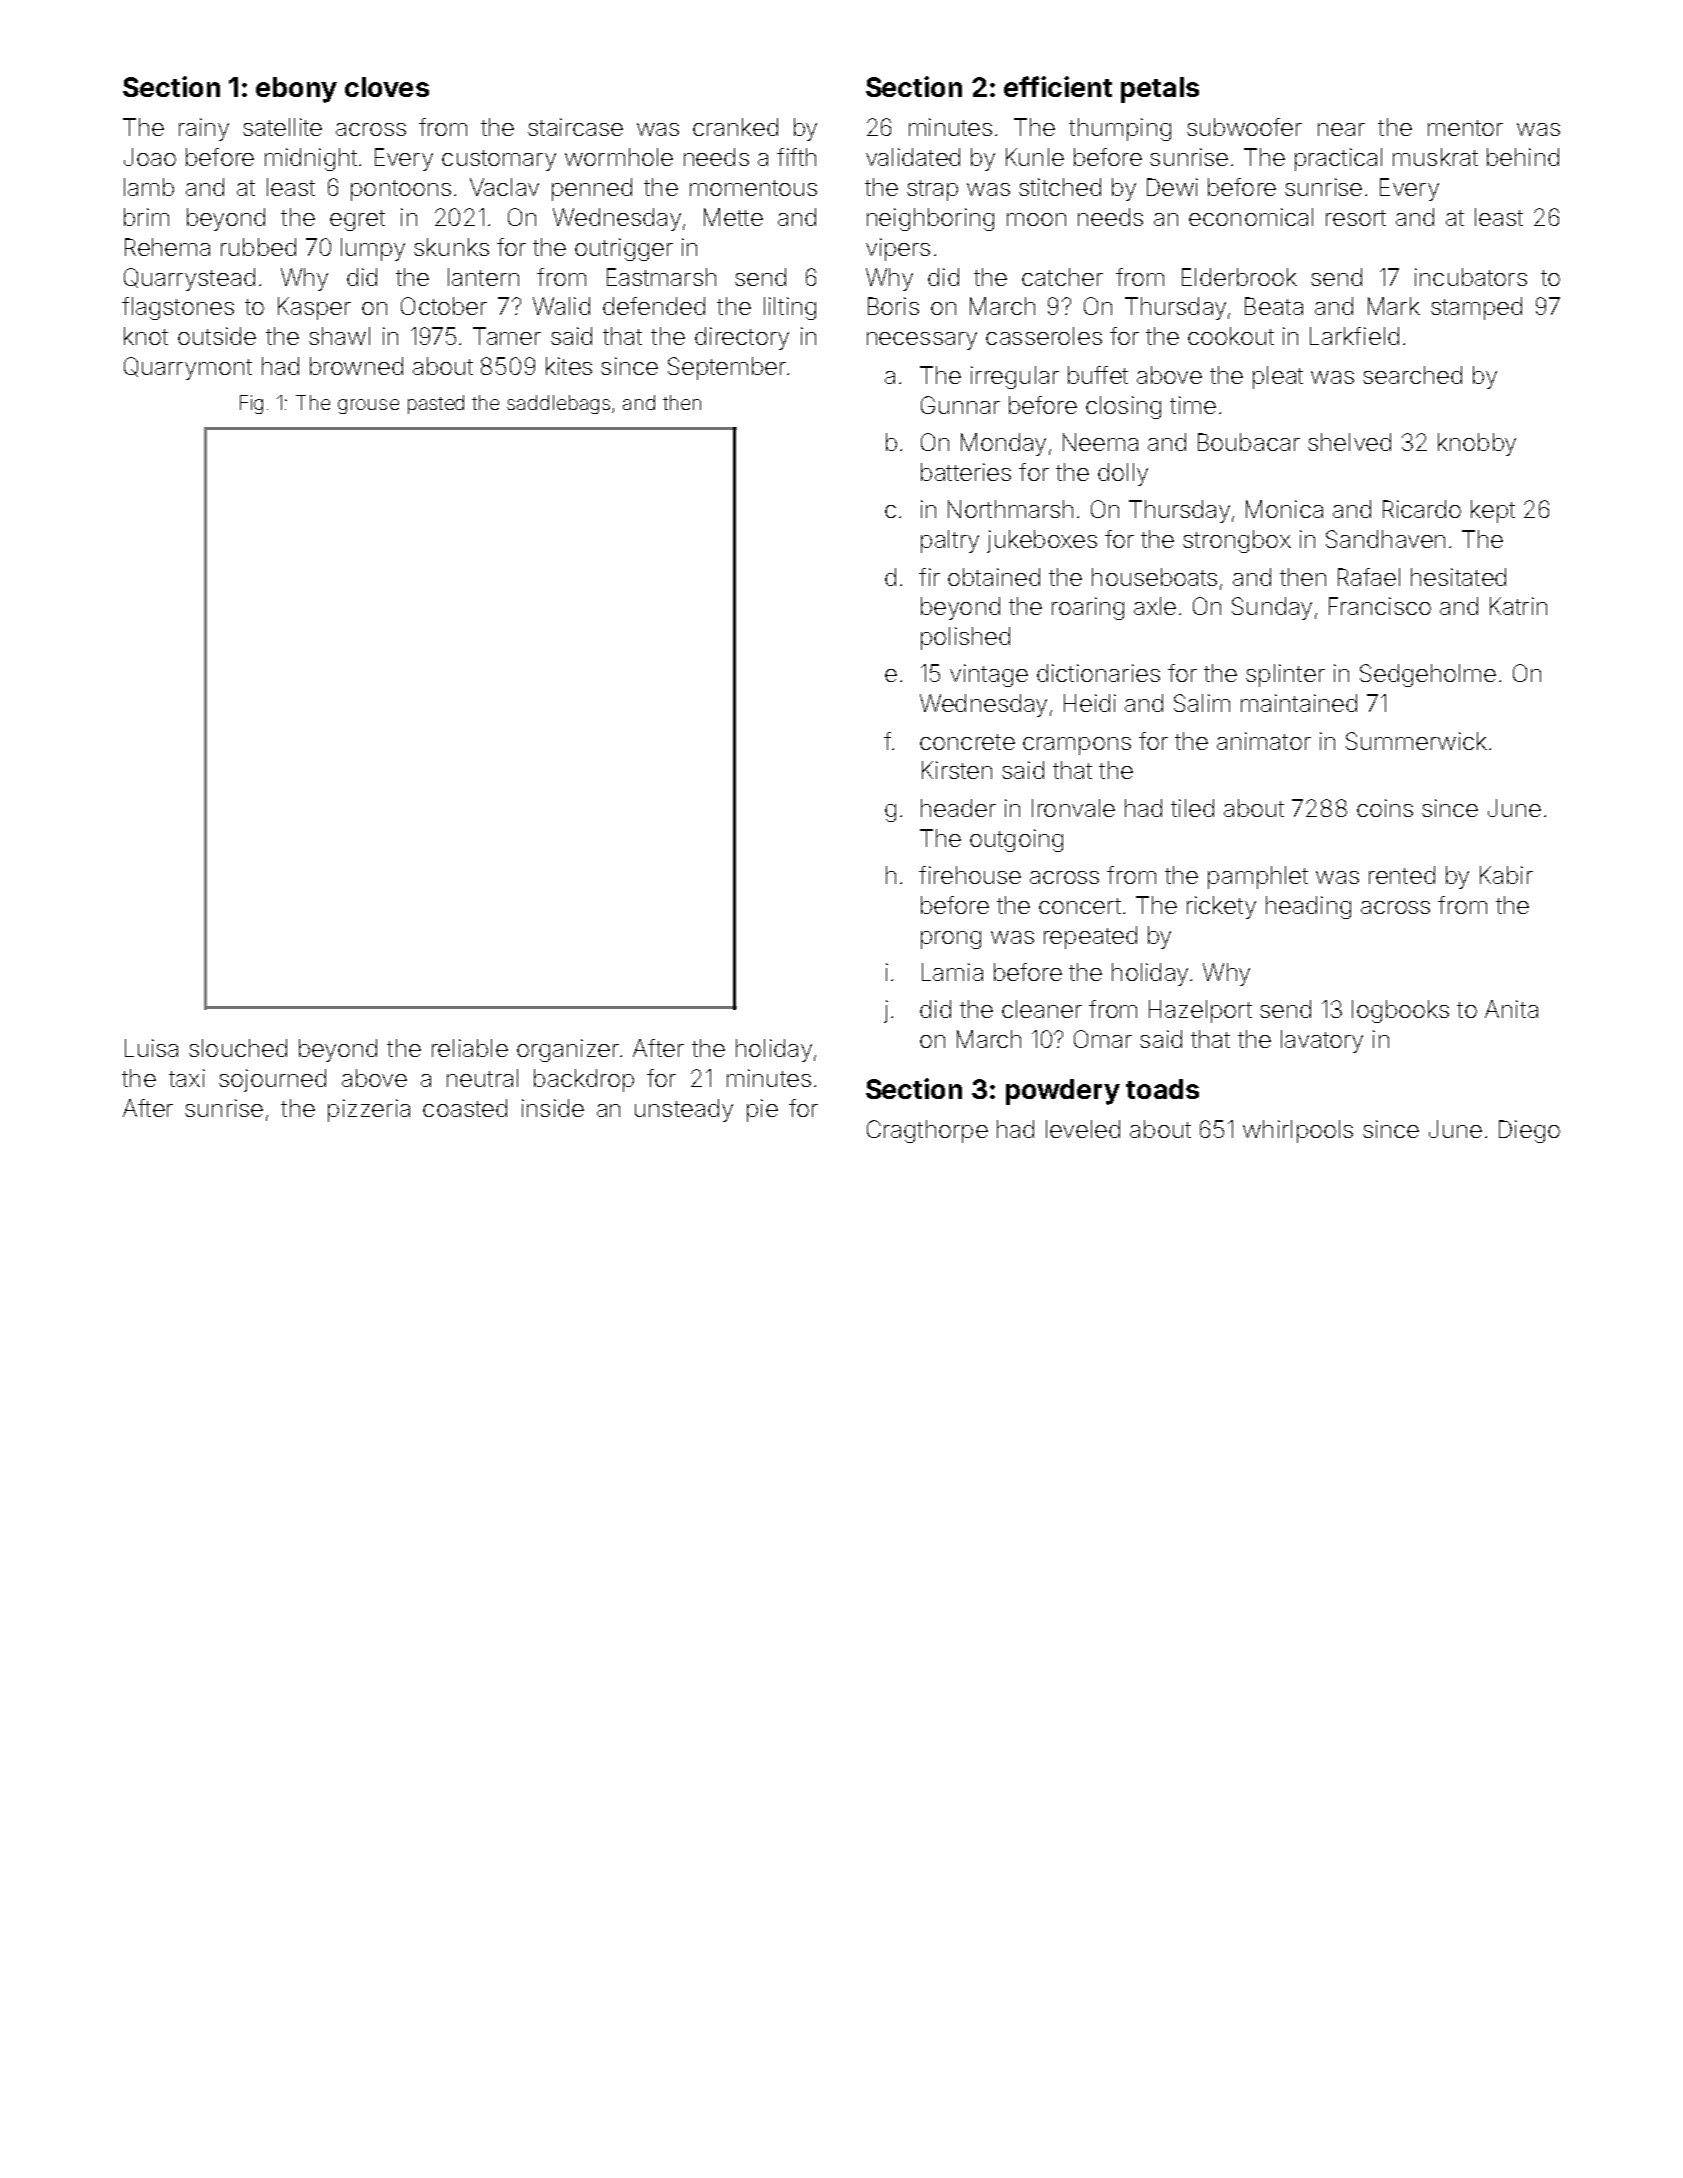 The image size is (1683, 2178). What do you see at coordinates (151, 1048) in the image?
I see `Luisa` at bounding box center [151, 1048].
